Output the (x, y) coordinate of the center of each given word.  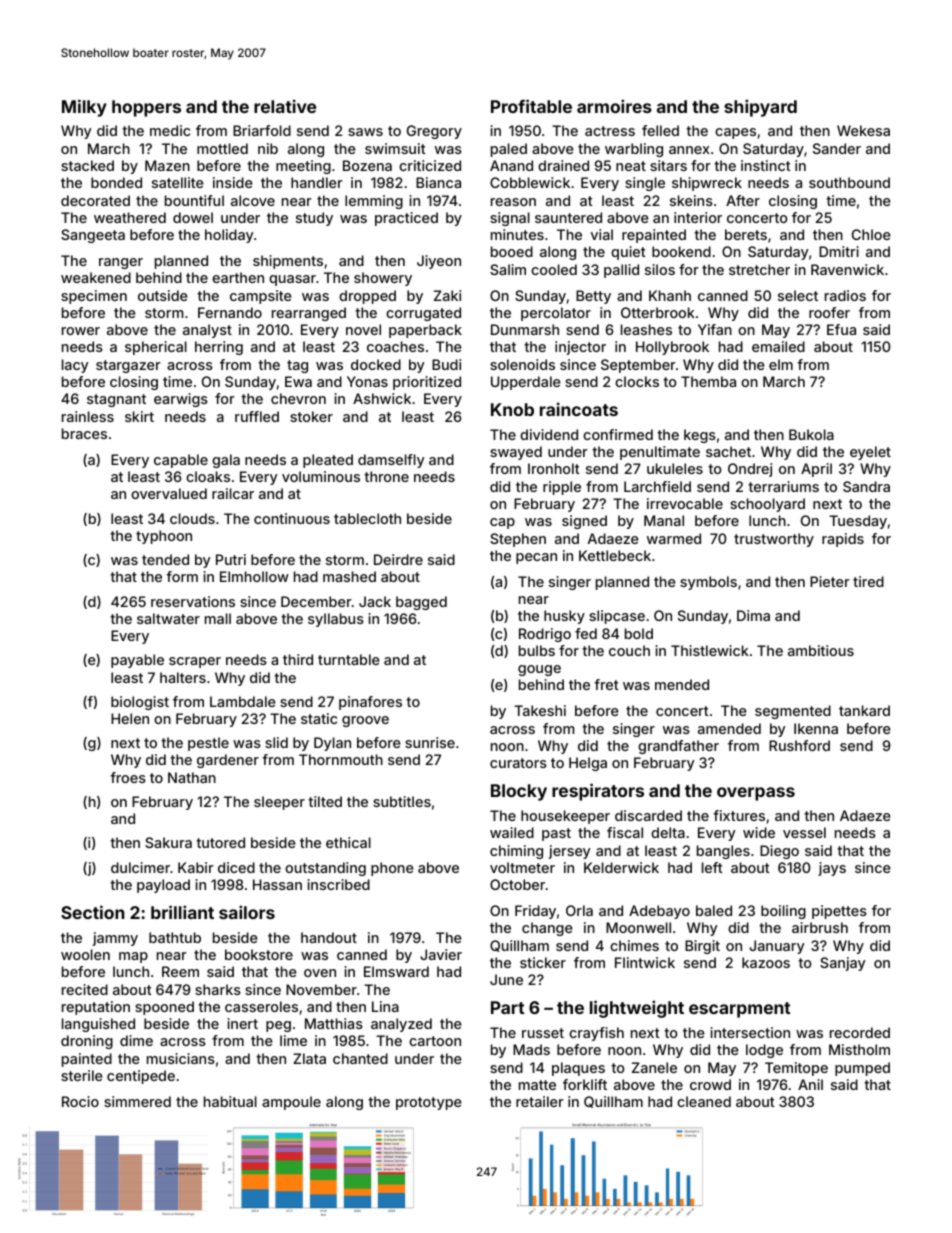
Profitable (531, 106)
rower (81, 331)
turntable (349, 659)
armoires (614, 106)
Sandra (866, 486)
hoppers (146, 108)
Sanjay (842, 964)
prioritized (427, 383)
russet (543, 1033)
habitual (230, 1101)
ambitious (821, 650)
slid (276, 742)
